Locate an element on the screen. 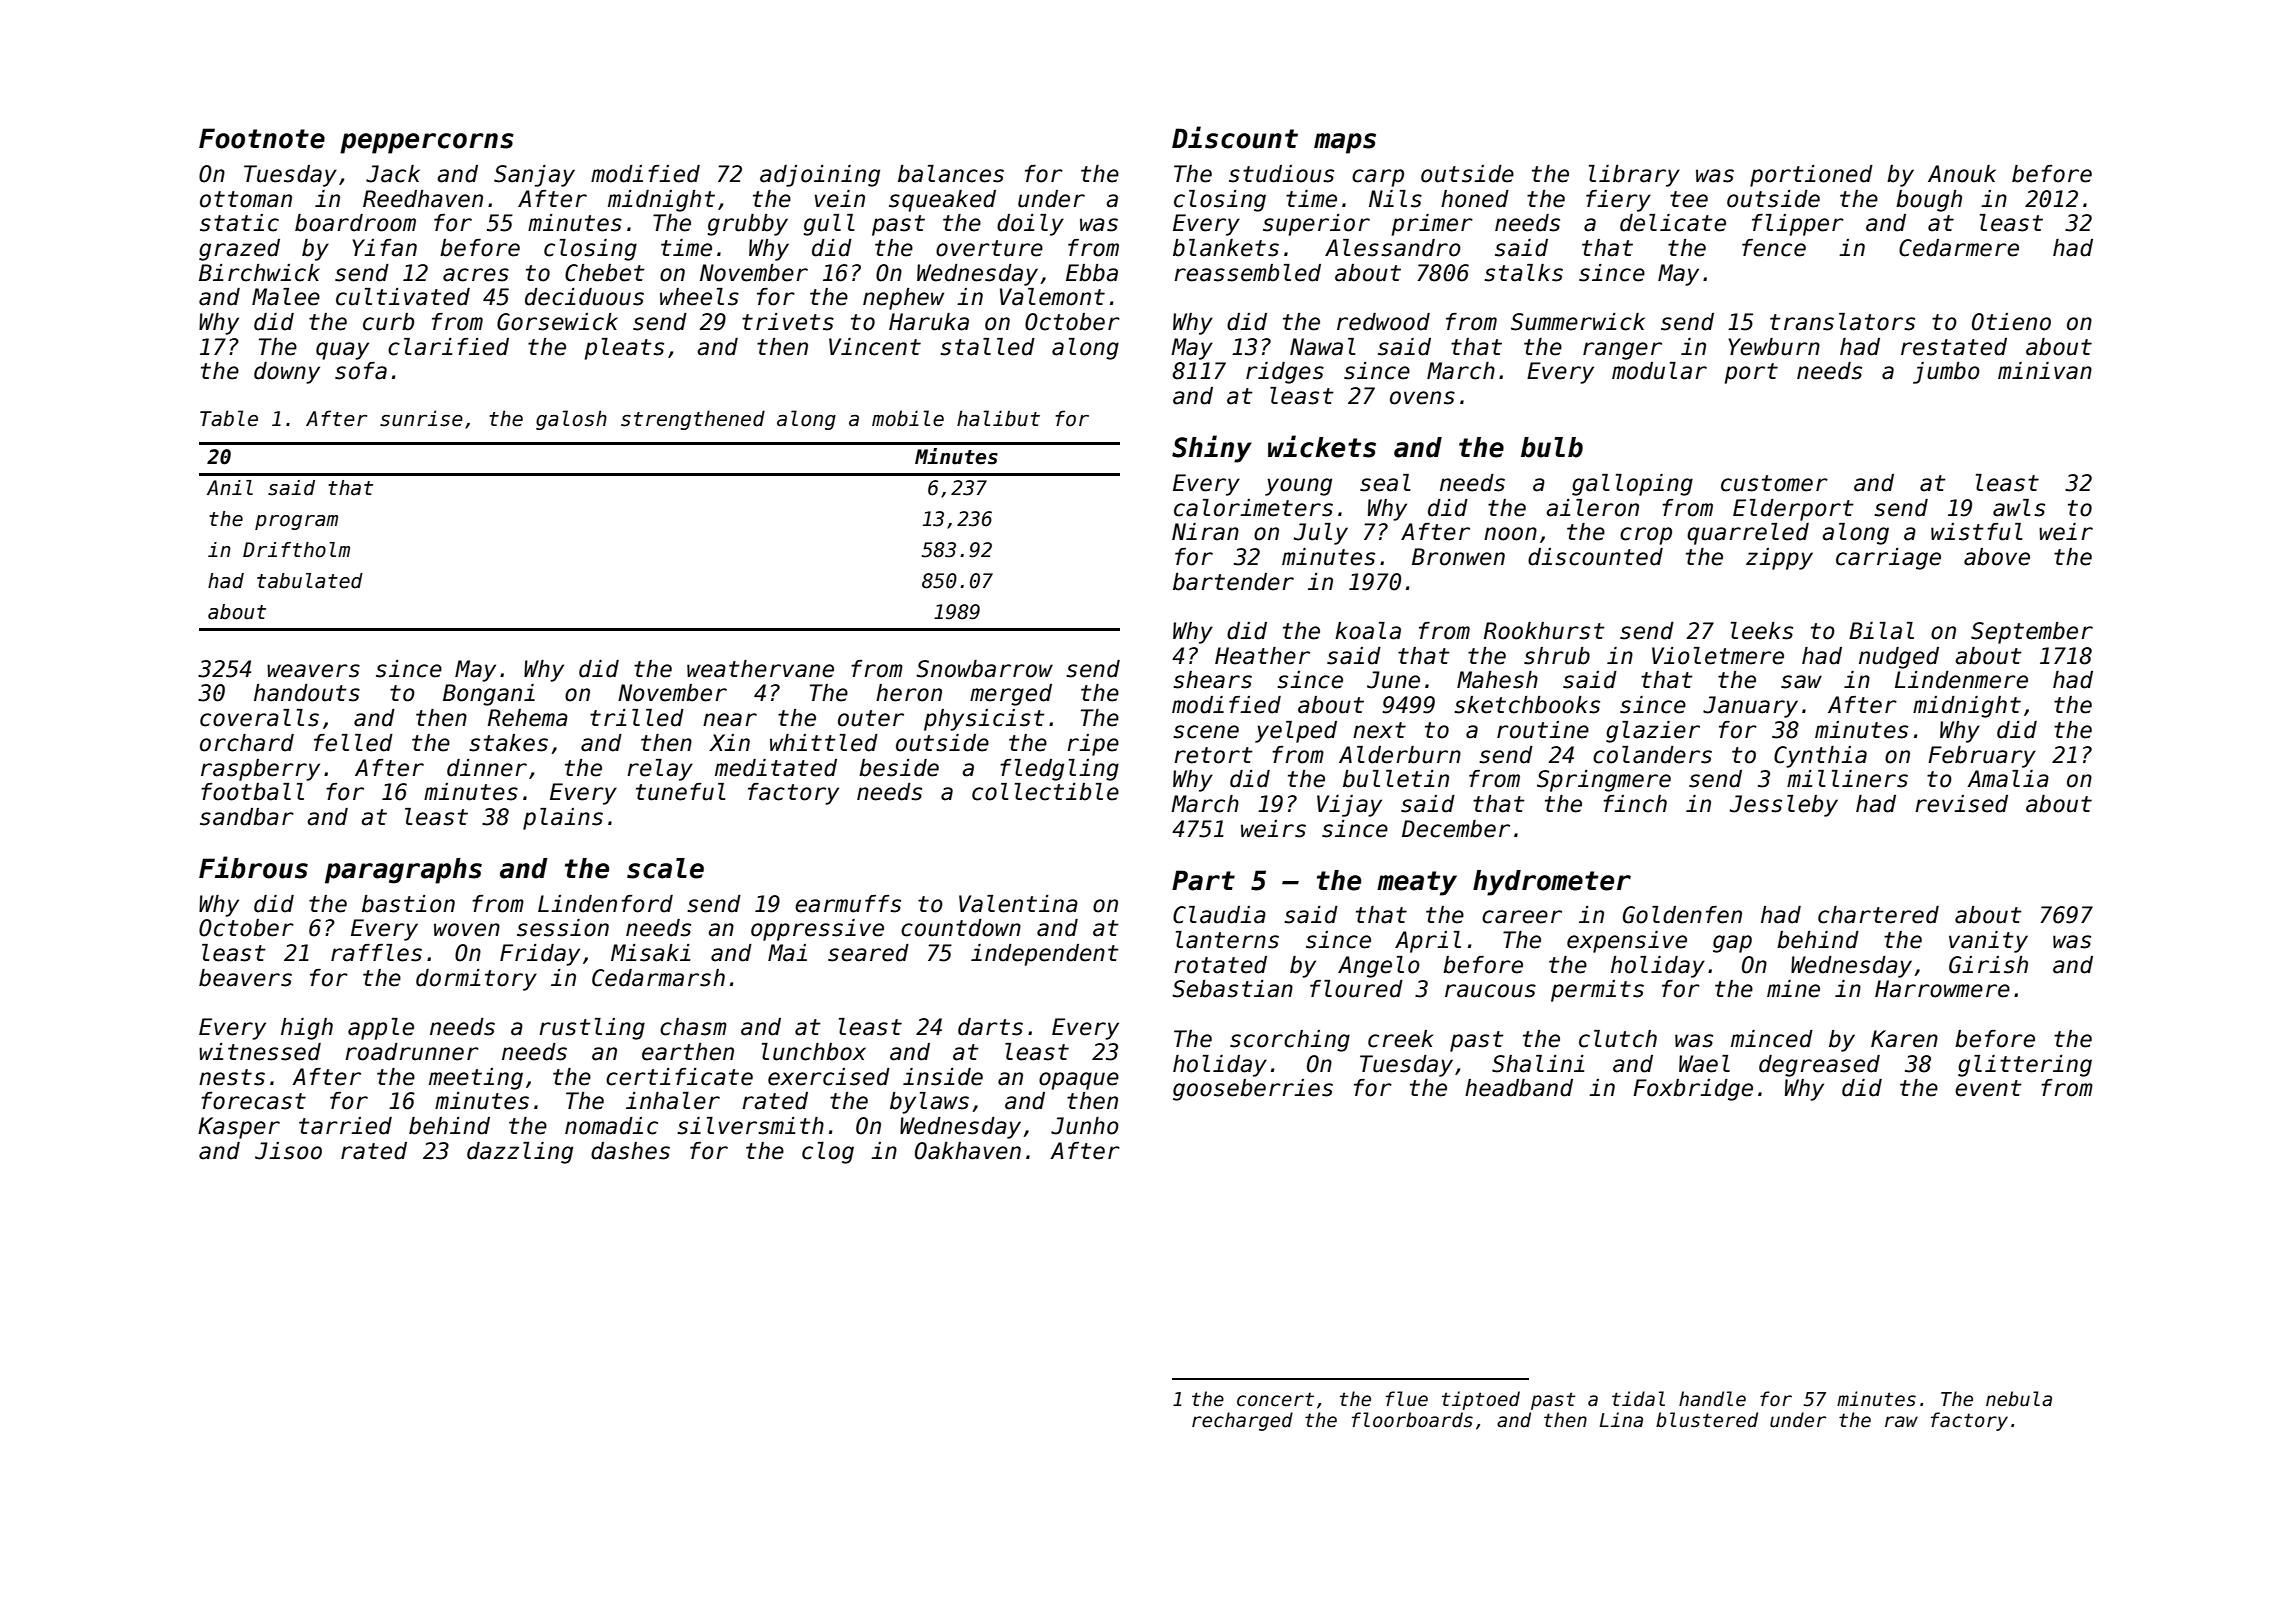 The image size is (2292, 1620). collectible is located at coordinates (1045, 792).
